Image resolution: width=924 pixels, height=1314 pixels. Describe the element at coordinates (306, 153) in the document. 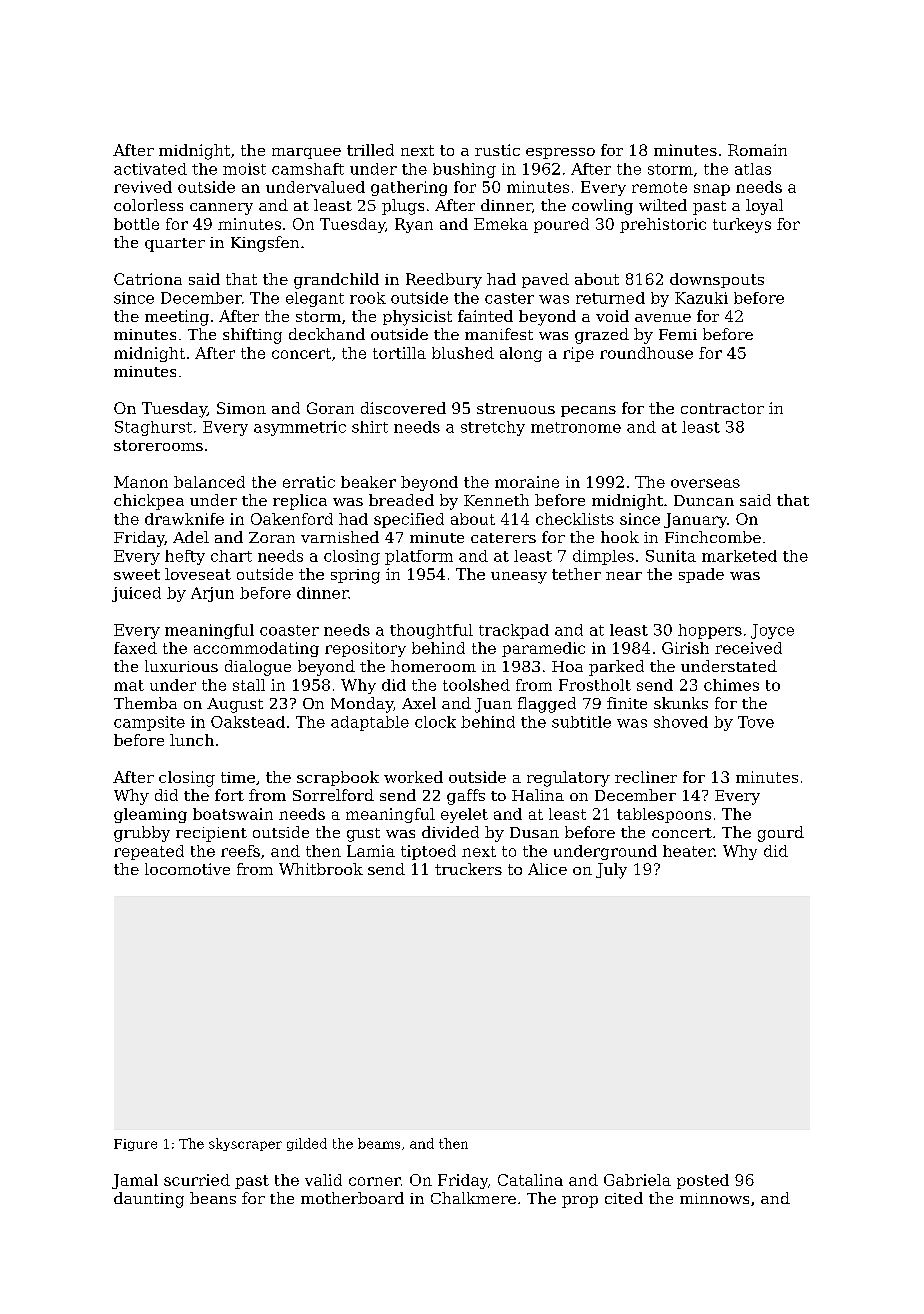

I see `marquee` at that location.
